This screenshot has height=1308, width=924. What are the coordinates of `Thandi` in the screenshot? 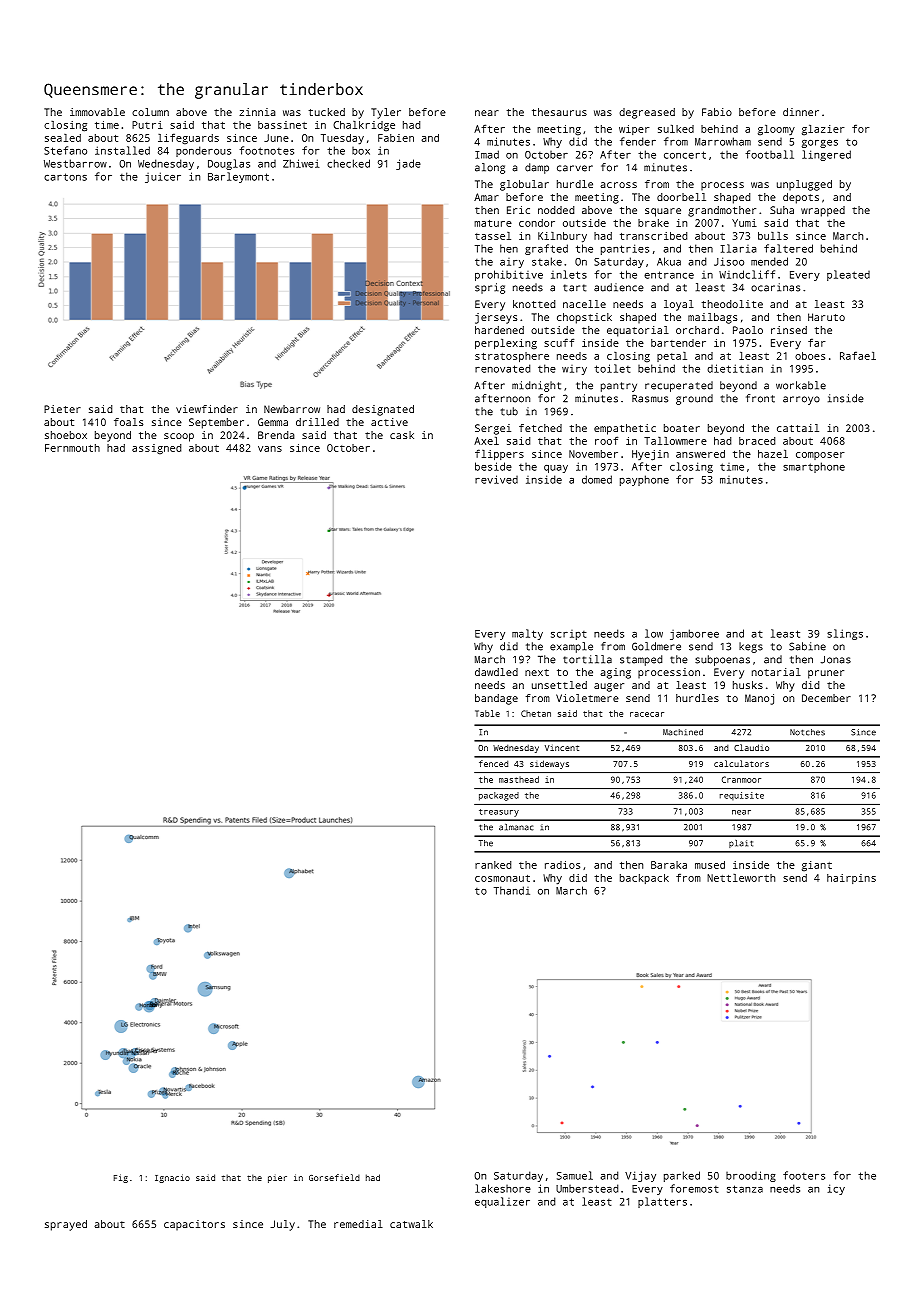 It's located at (512, 890).
